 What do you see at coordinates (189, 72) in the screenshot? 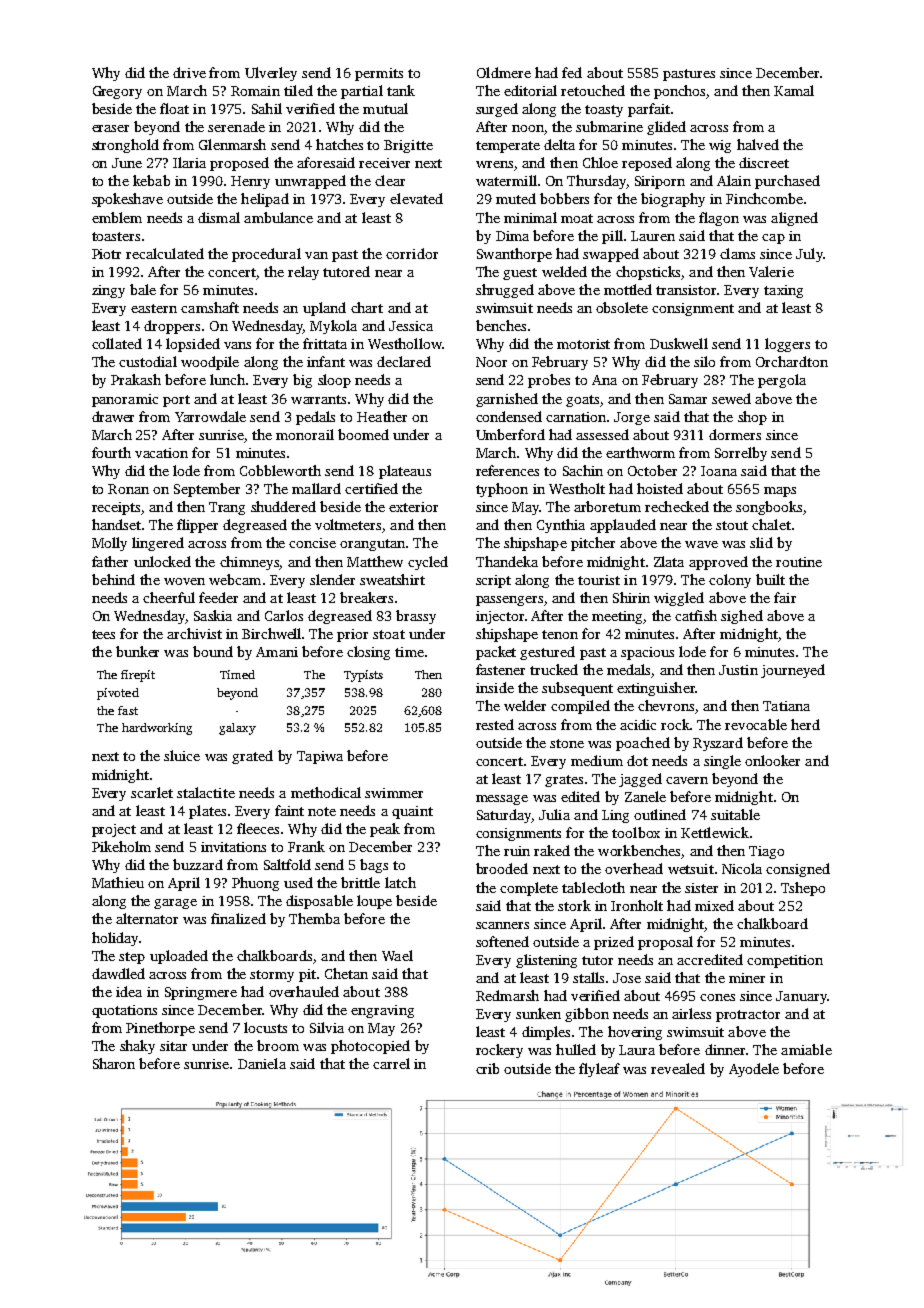
I see `drive` at bounding box center [189, 72].
